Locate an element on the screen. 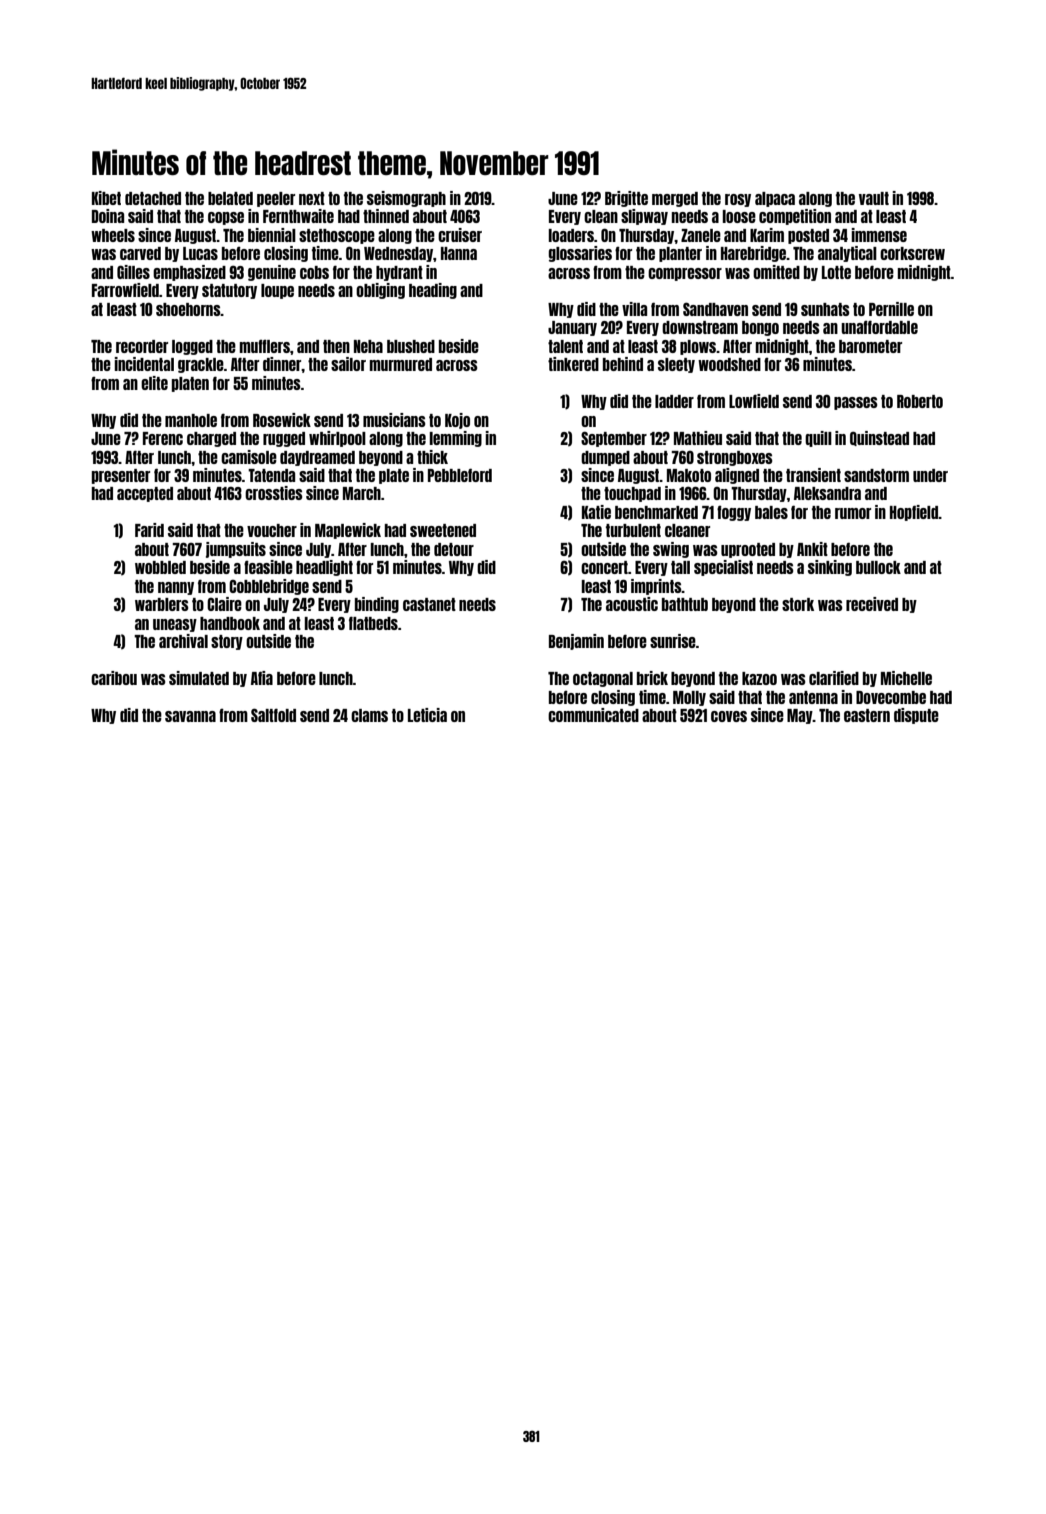 The height and width of the screenshot is (1514, 1046). swing is located at coordinates (671, 550).
